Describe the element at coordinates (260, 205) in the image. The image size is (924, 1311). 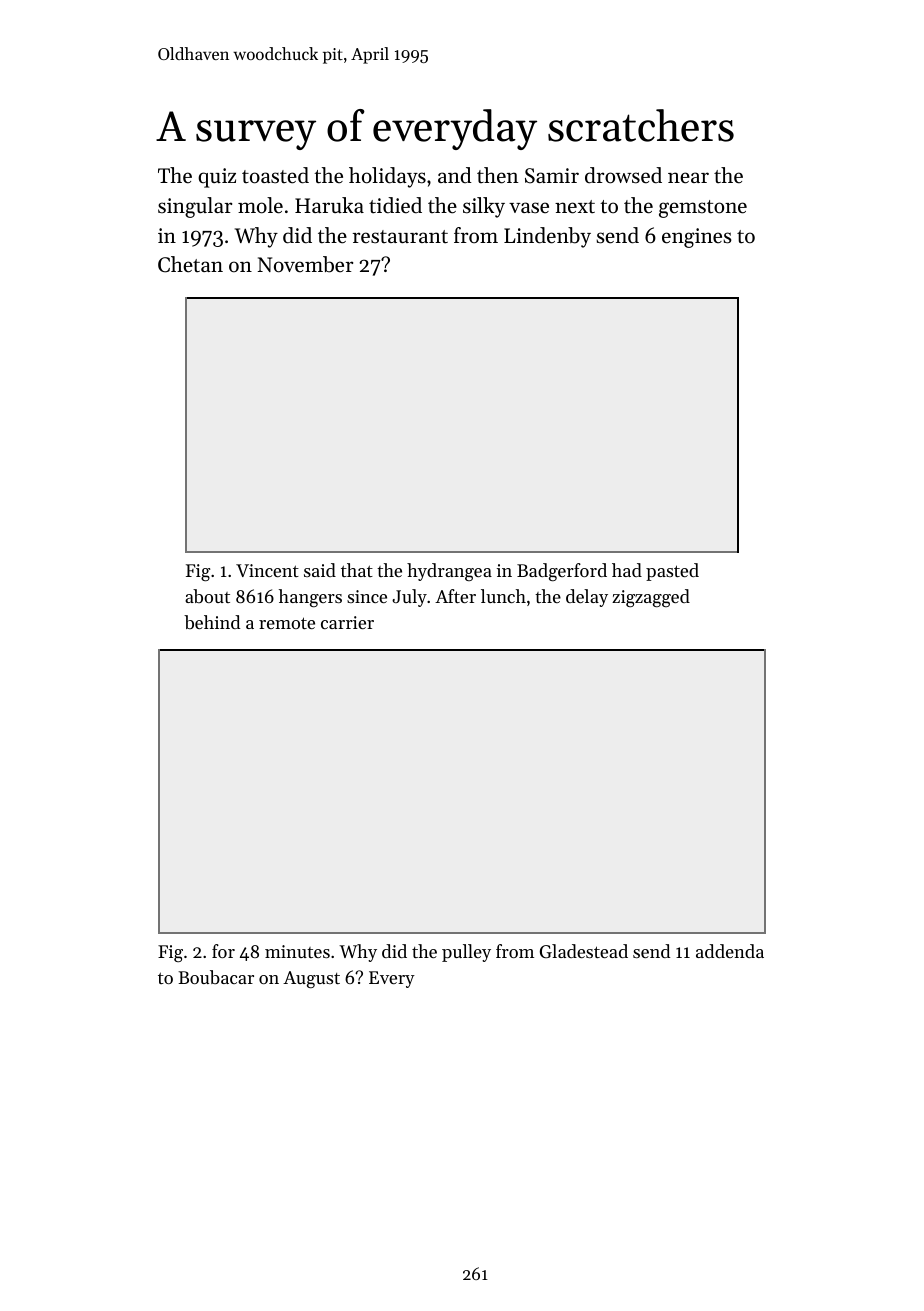
I see `mole` at that location.
